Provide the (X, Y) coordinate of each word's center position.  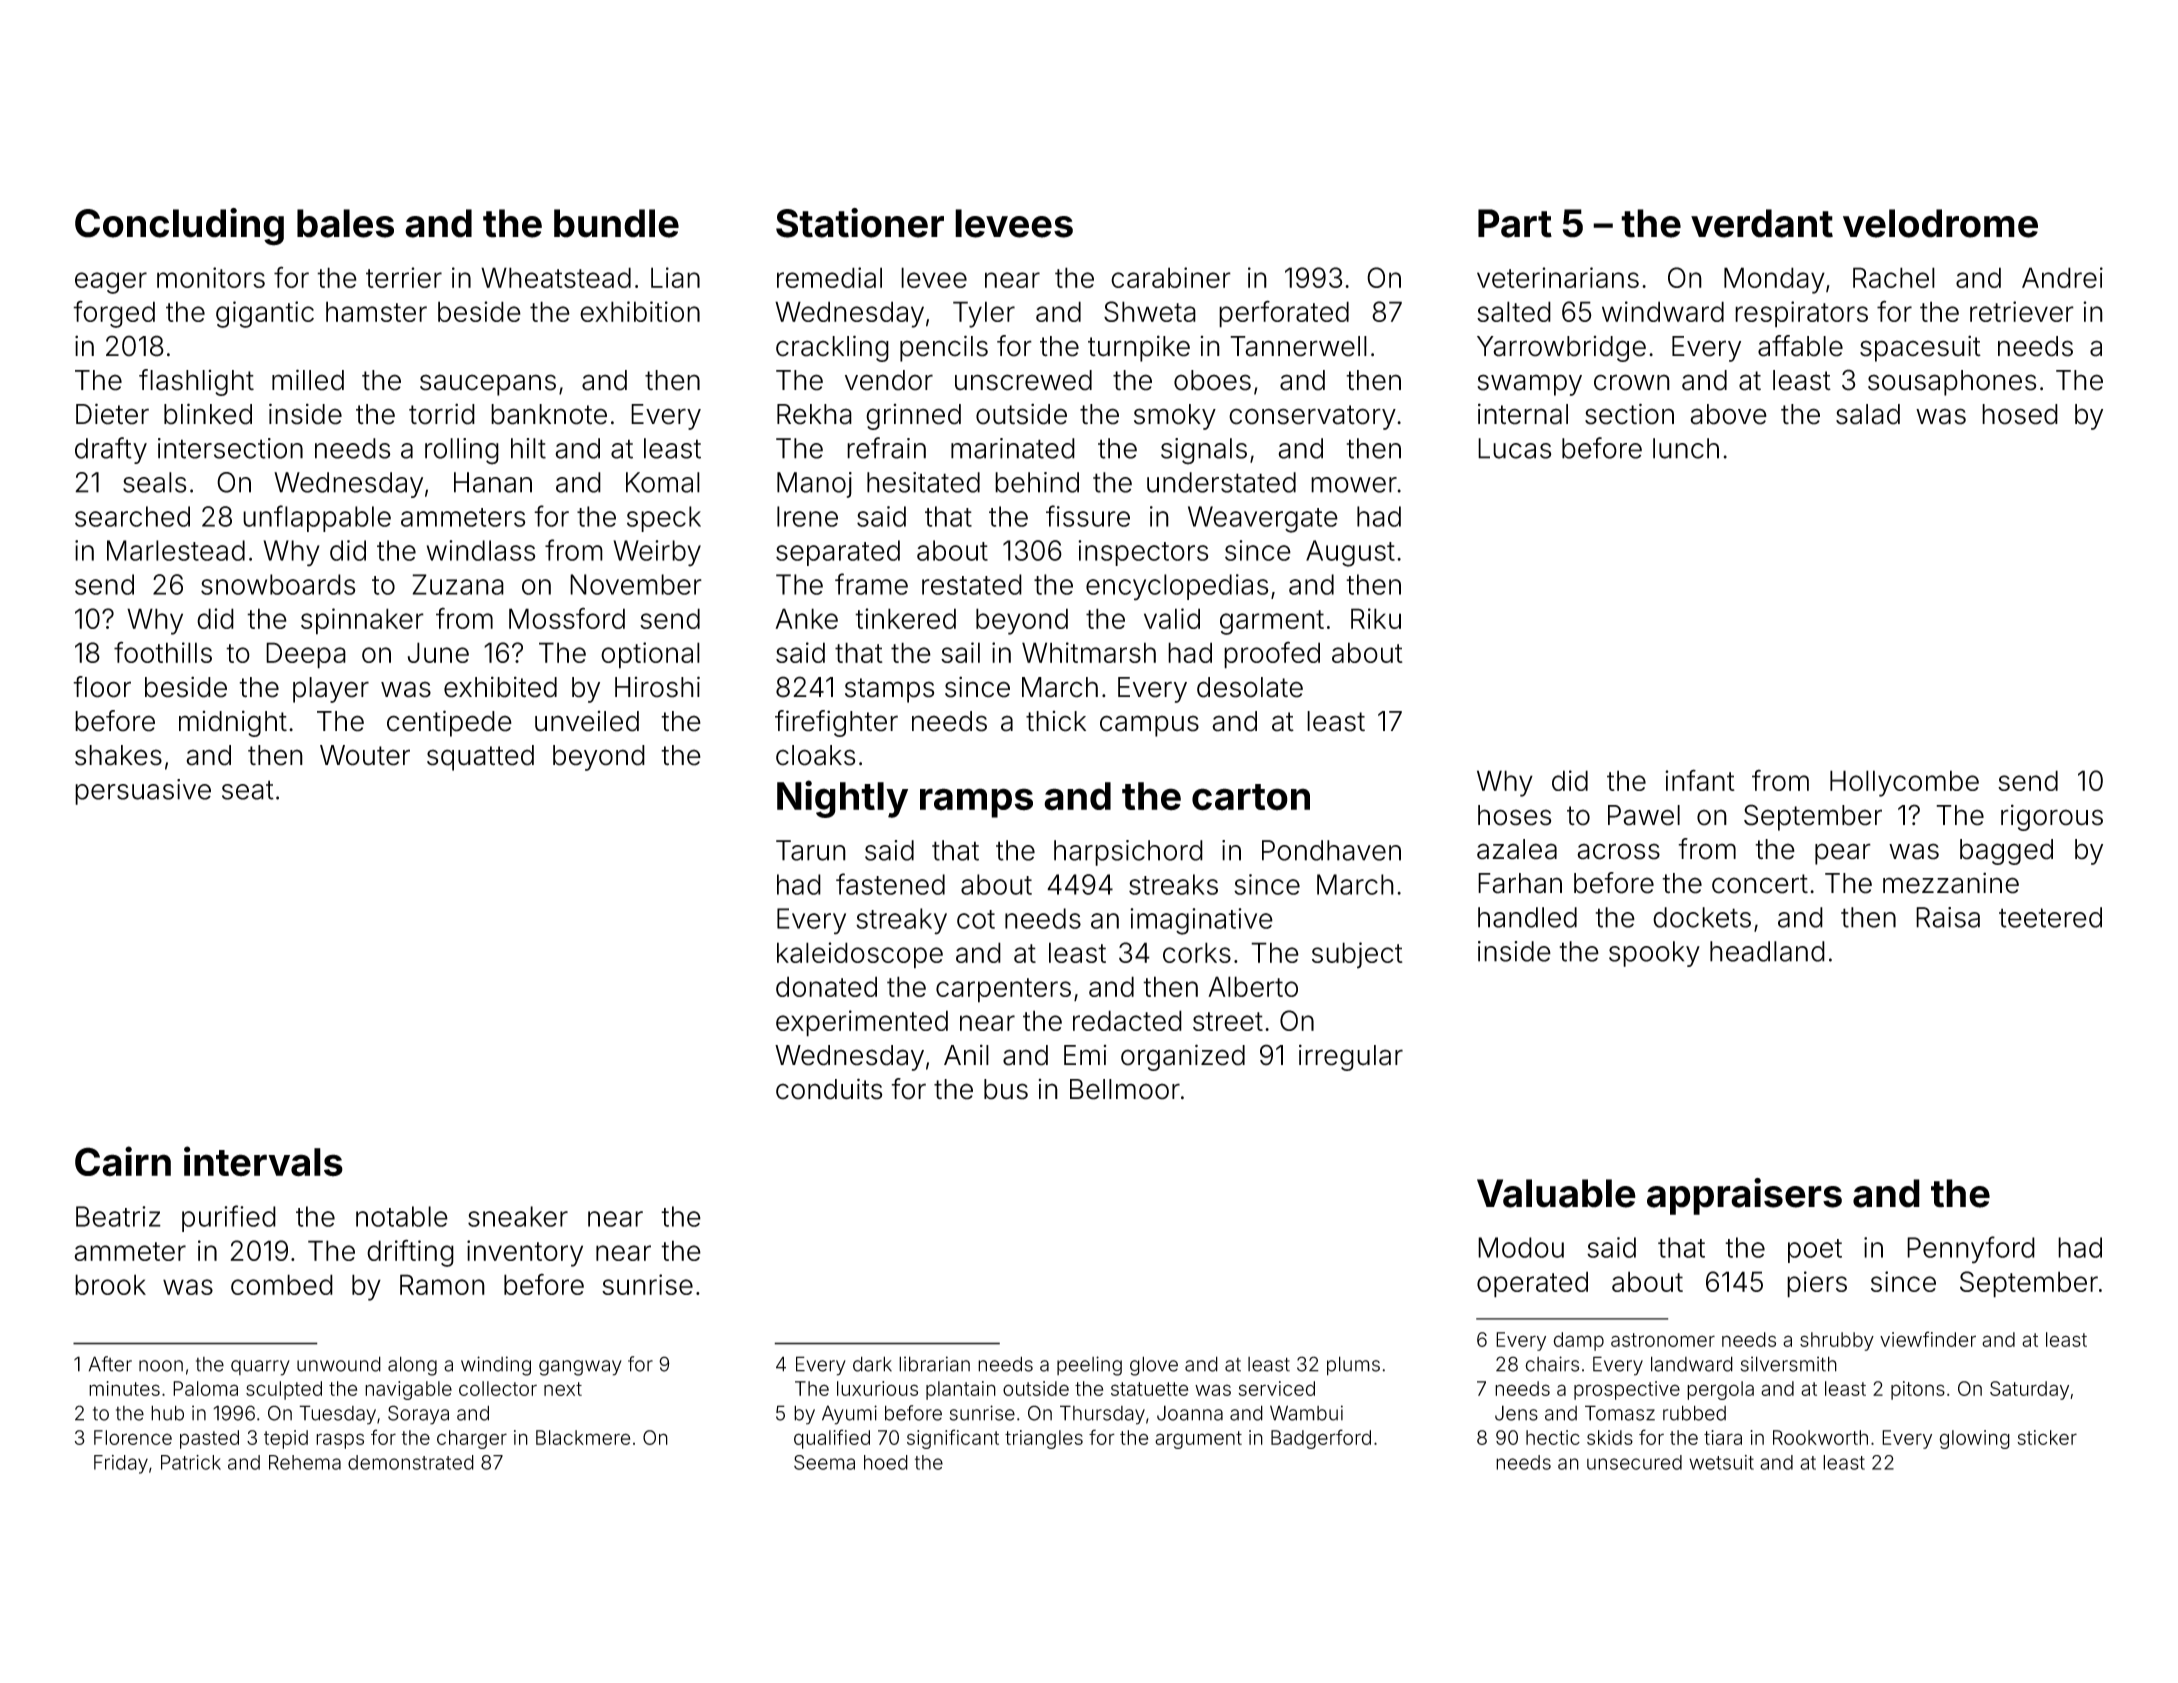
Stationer (860, 223)
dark (872, 1364)
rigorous (2052, 817)
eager (111, 283)
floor (102, 687)
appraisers (1744, 1196)
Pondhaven (1331, 850)
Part (1515, 223)
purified (229, 1218)
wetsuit (1721, 1462)
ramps (976, 803)
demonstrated (411, 1462)
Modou (1521, 1247)
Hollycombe (1904, 783)
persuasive (143, 792)
